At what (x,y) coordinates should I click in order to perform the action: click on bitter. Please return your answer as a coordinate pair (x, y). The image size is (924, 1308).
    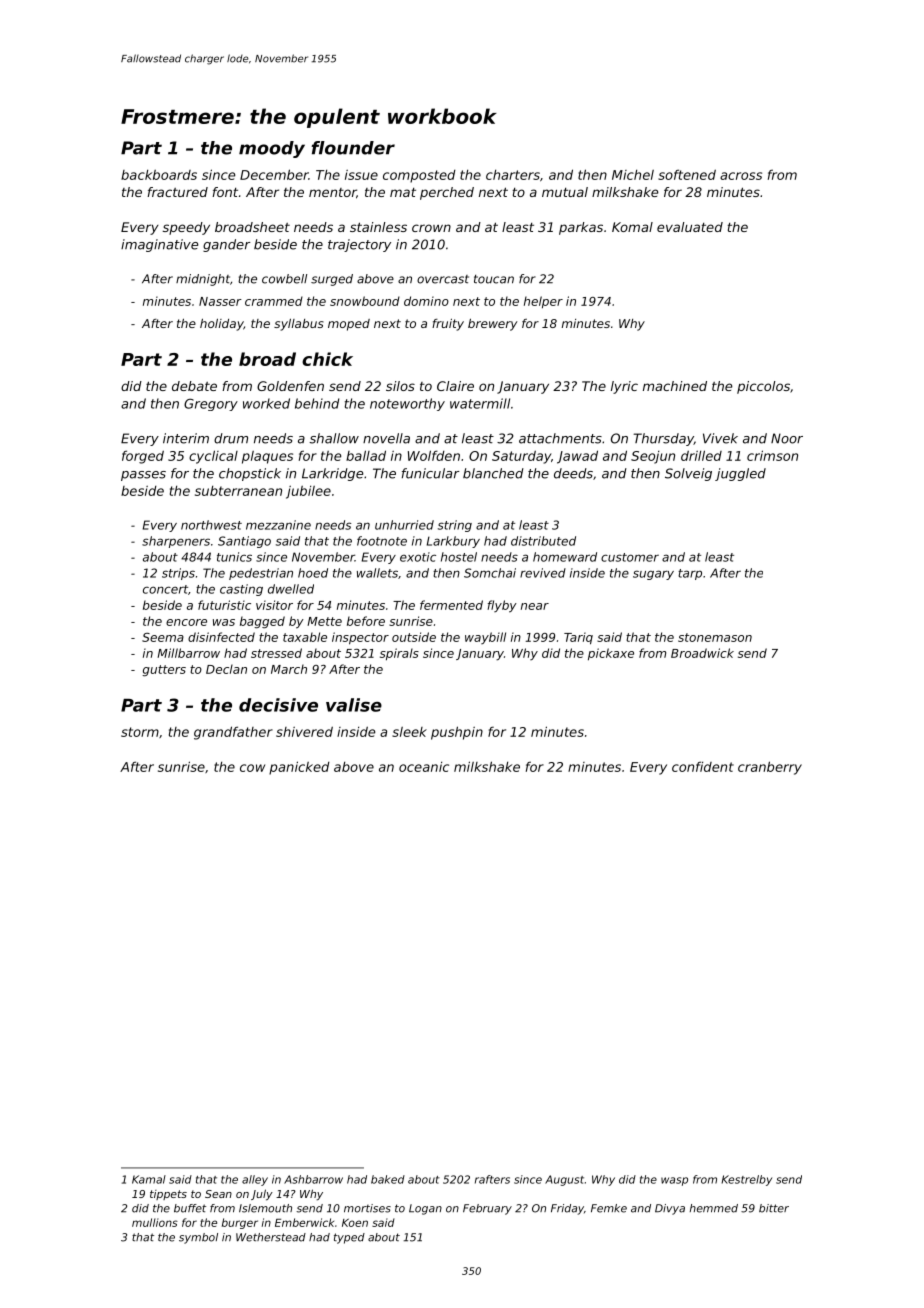
    Looking at the image, I should click on (774, 1208).
